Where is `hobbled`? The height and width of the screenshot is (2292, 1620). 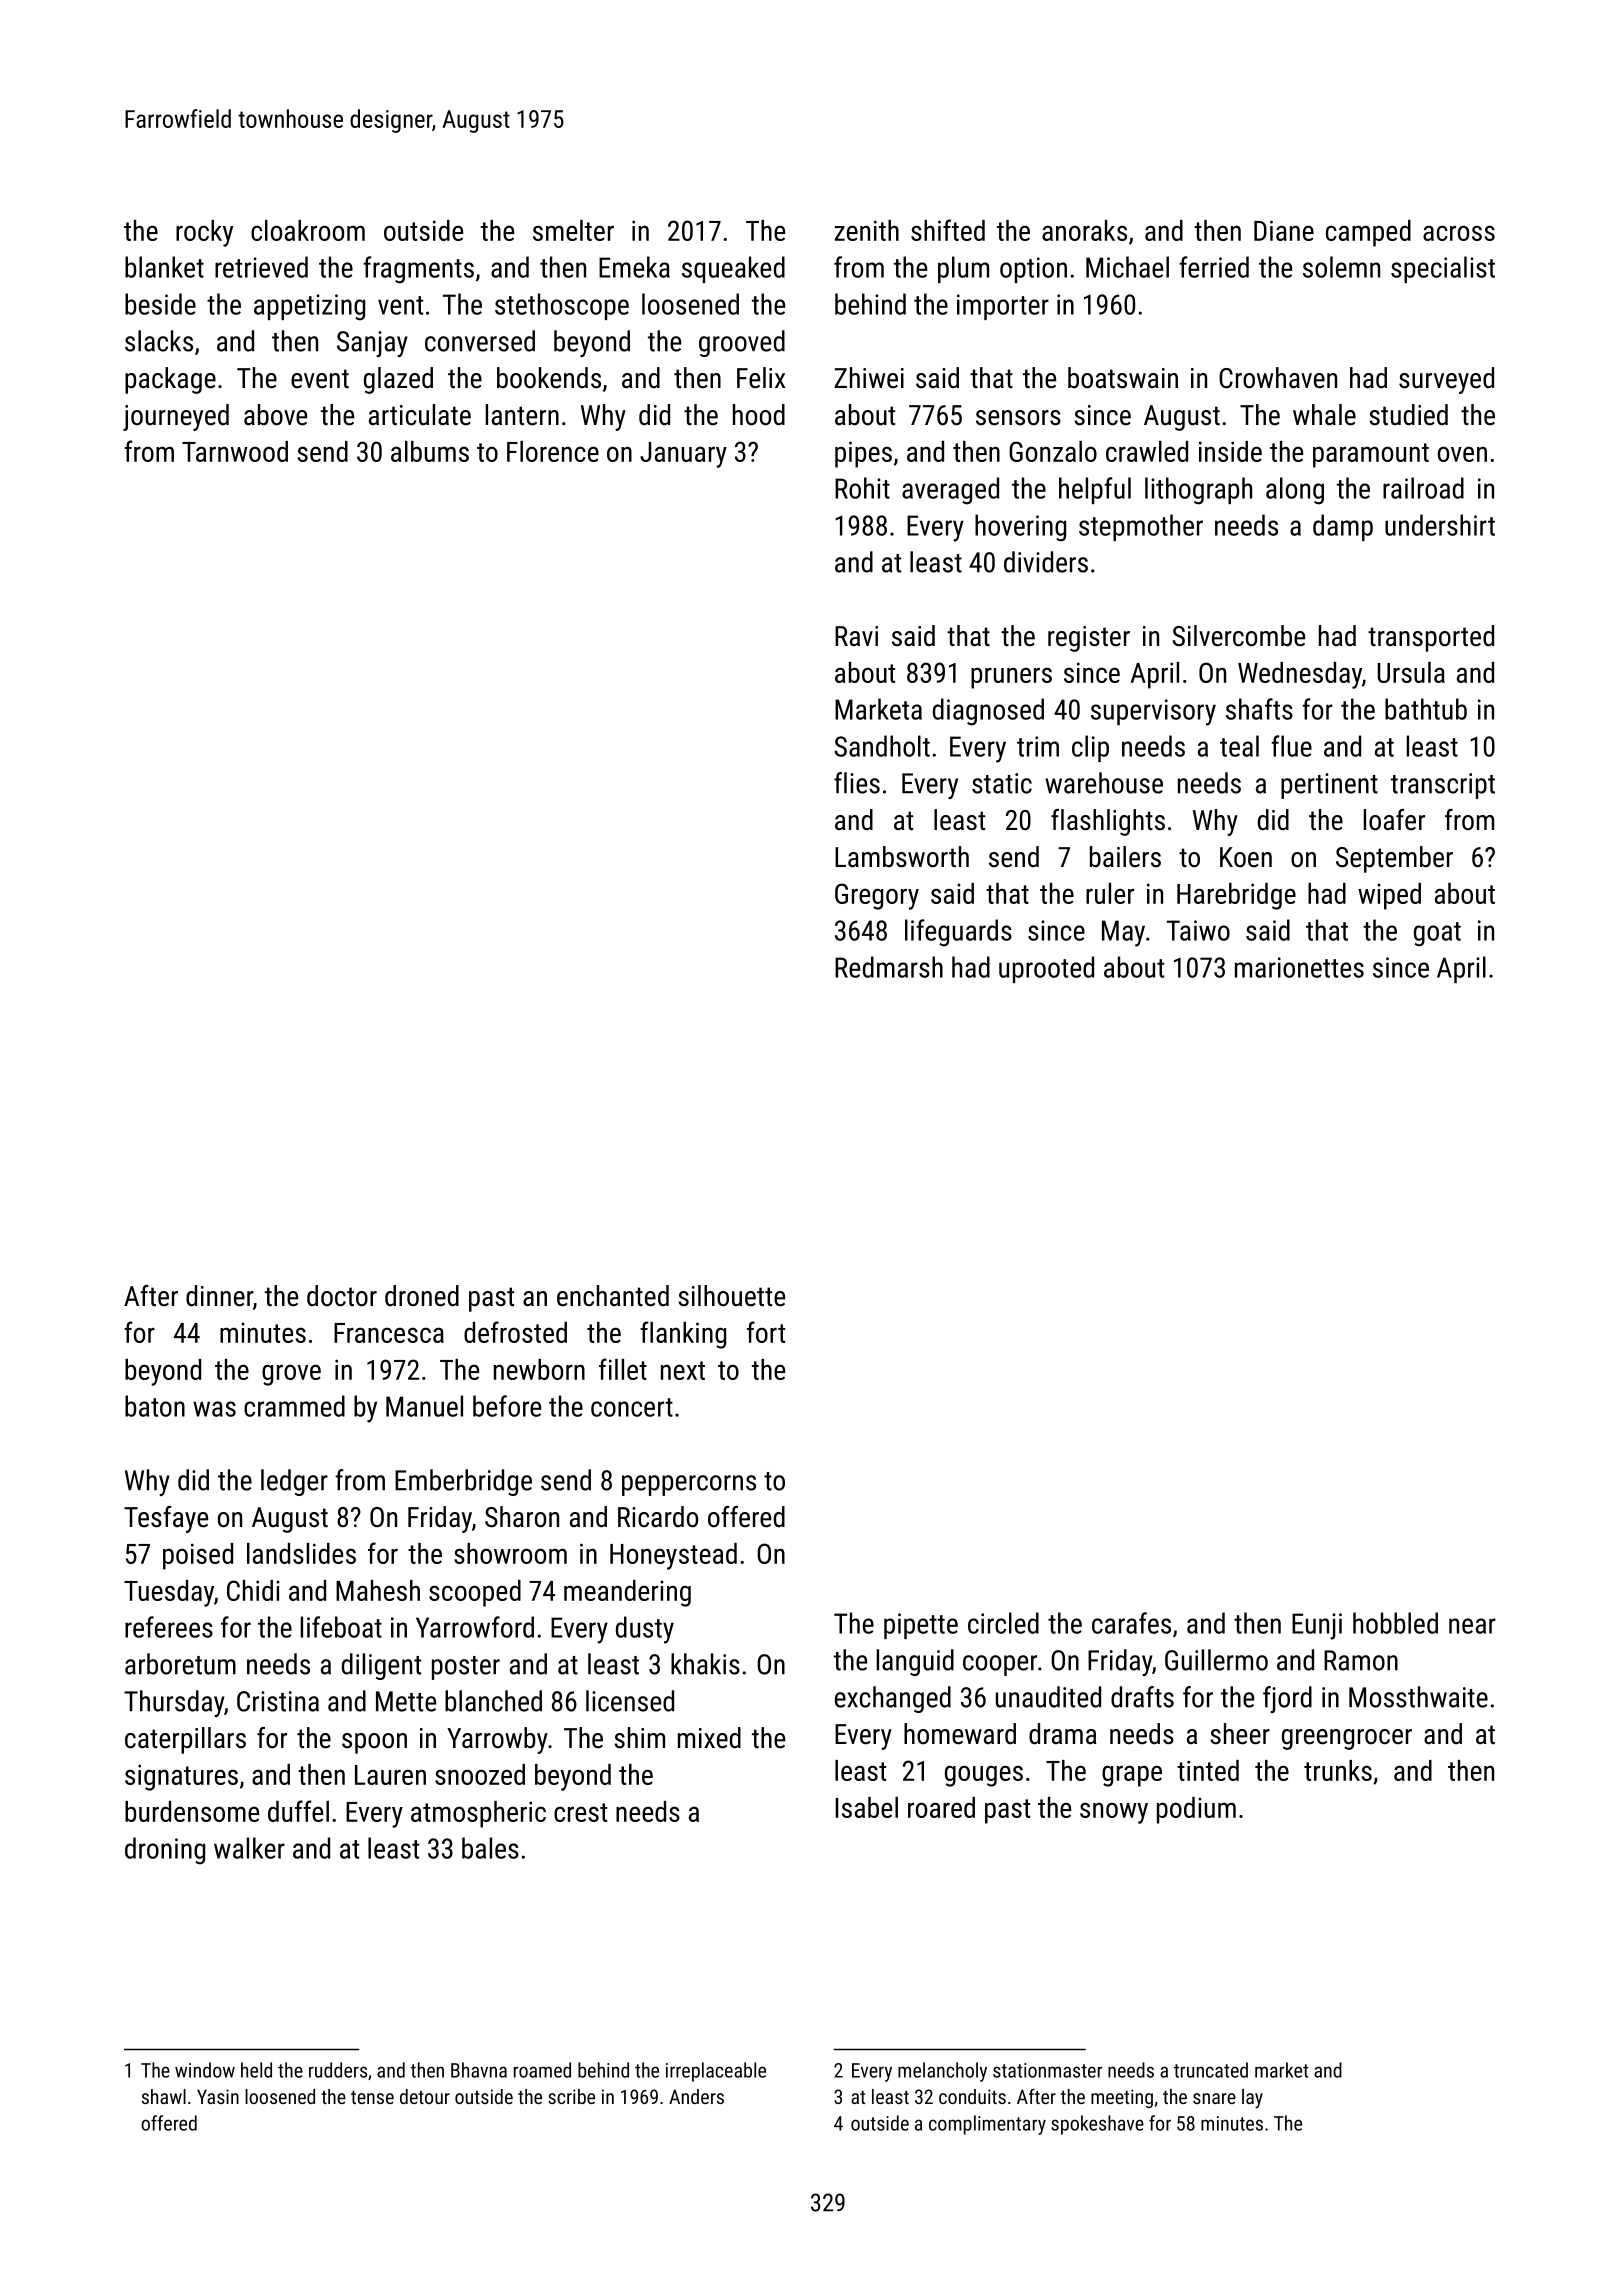
hobbled is located at coordinates (1395, 1623).
